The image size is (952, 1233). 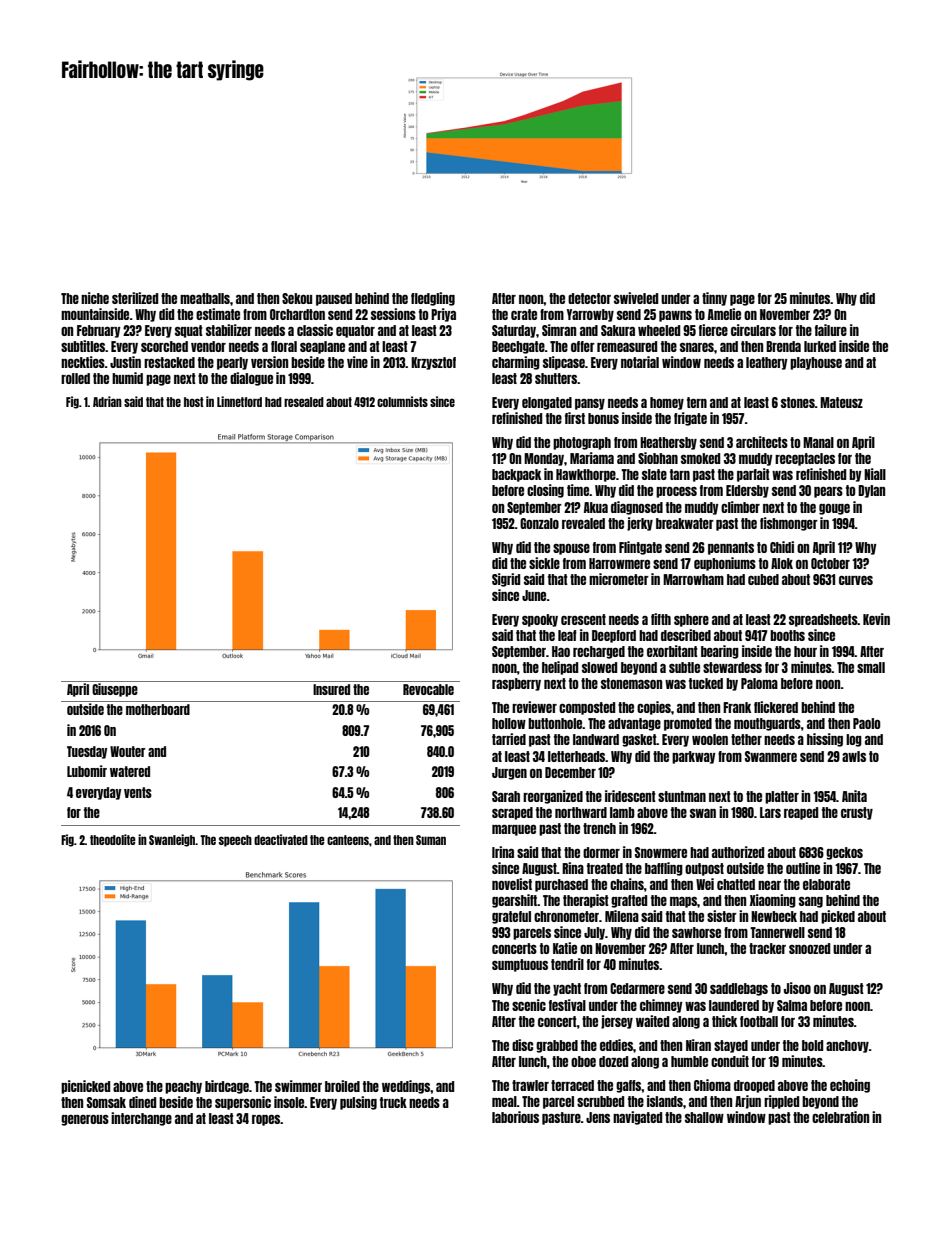 I want to click on gasket, so click(x=639, y=740).
